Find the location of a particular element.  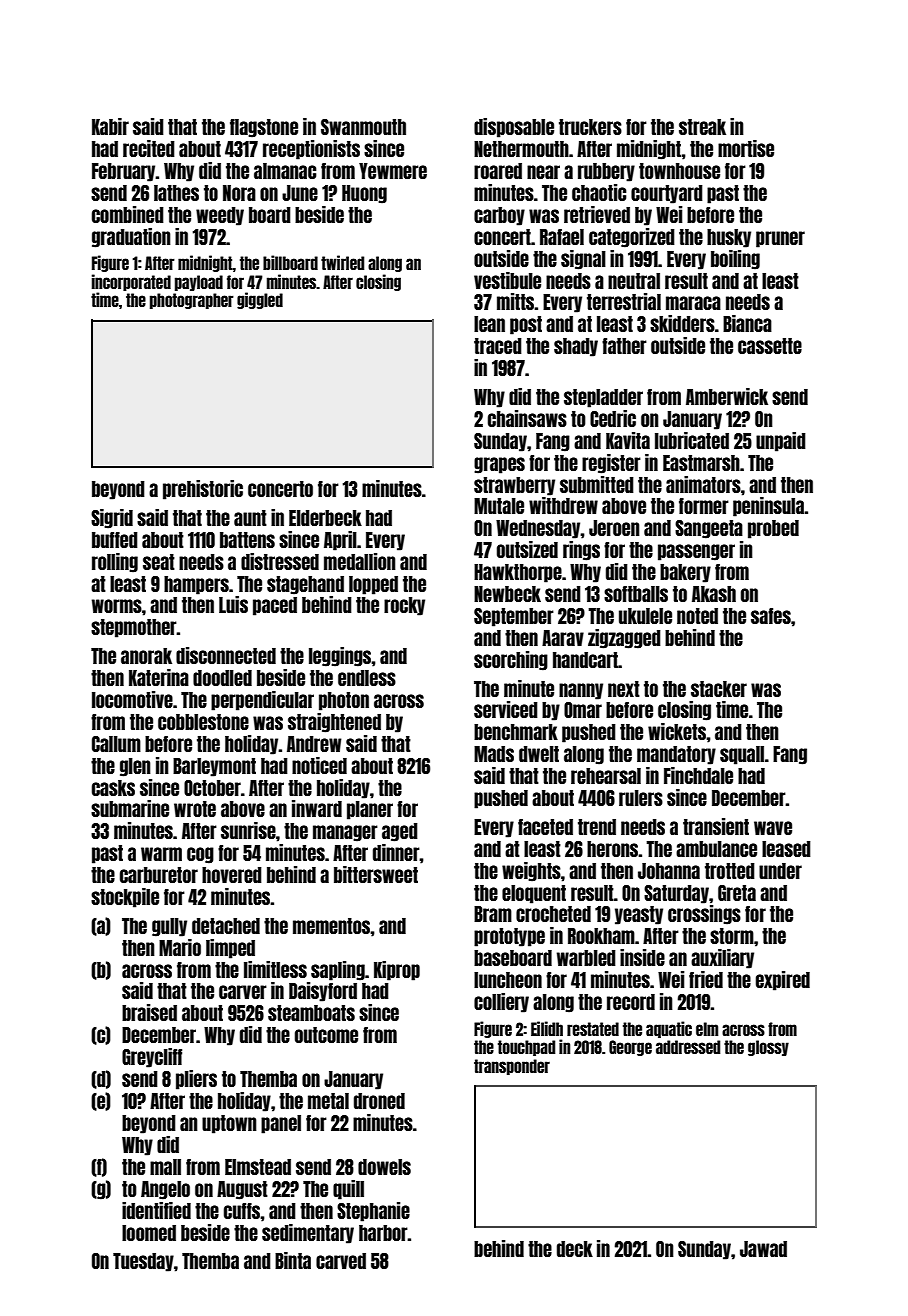

Bianca is located at coordinates (747, 323).
